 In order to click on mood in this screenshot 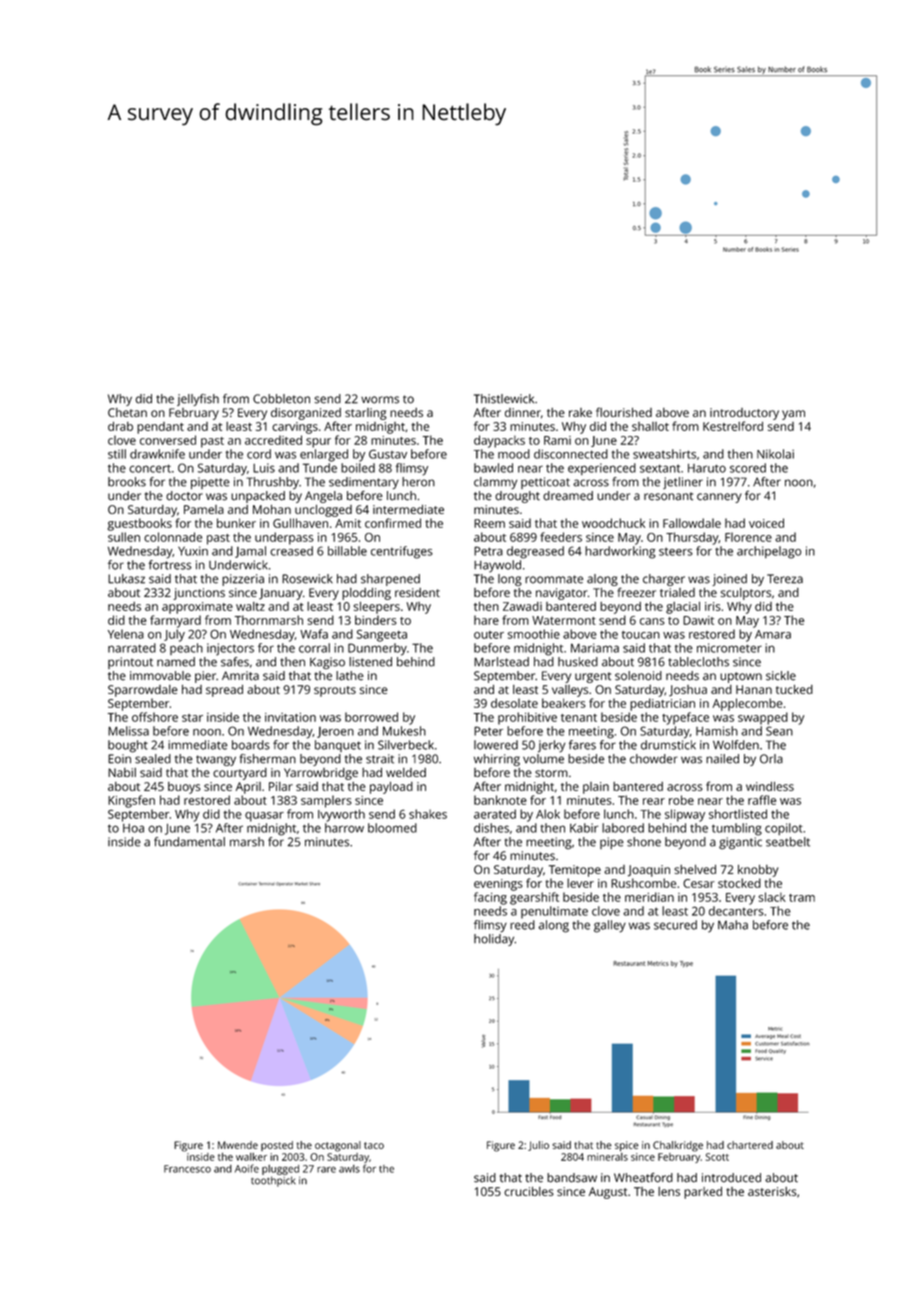, I will do `click(514, 454)`.
